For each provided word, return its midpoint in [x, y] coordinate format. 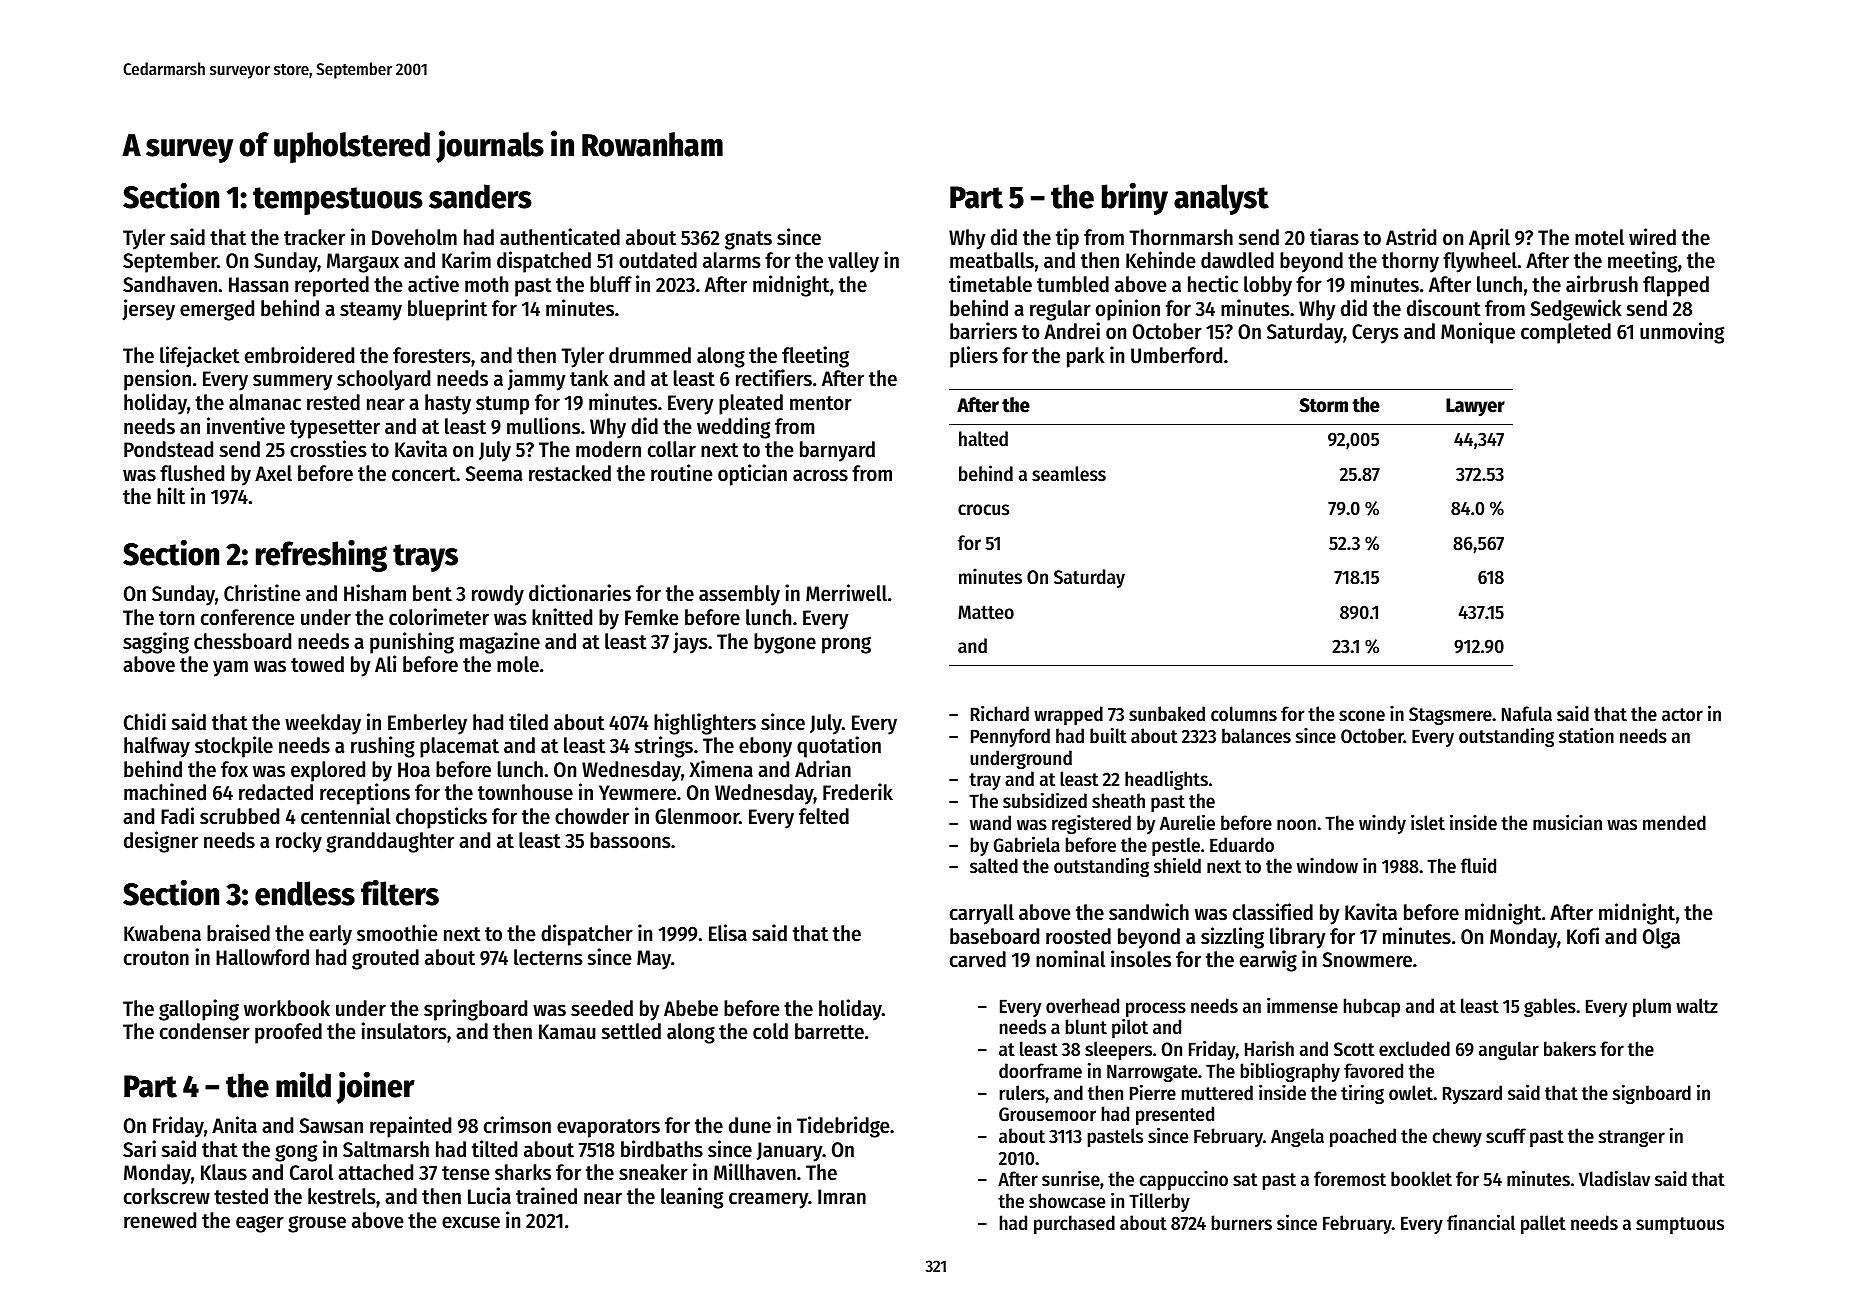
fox [234, 769]
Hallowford [262, 957]
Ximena [721, 769]
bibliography [1290, 1072]
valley [853, 262]
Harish [1269, 1049]
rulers [1022, 1093]
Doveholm [414, 237]
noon [1296, 825]
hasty [448, 404]
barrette [829, 1031]
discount [1444, 308]
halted [983, 439]
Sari [139, 1149]
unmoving [1682, 333]
